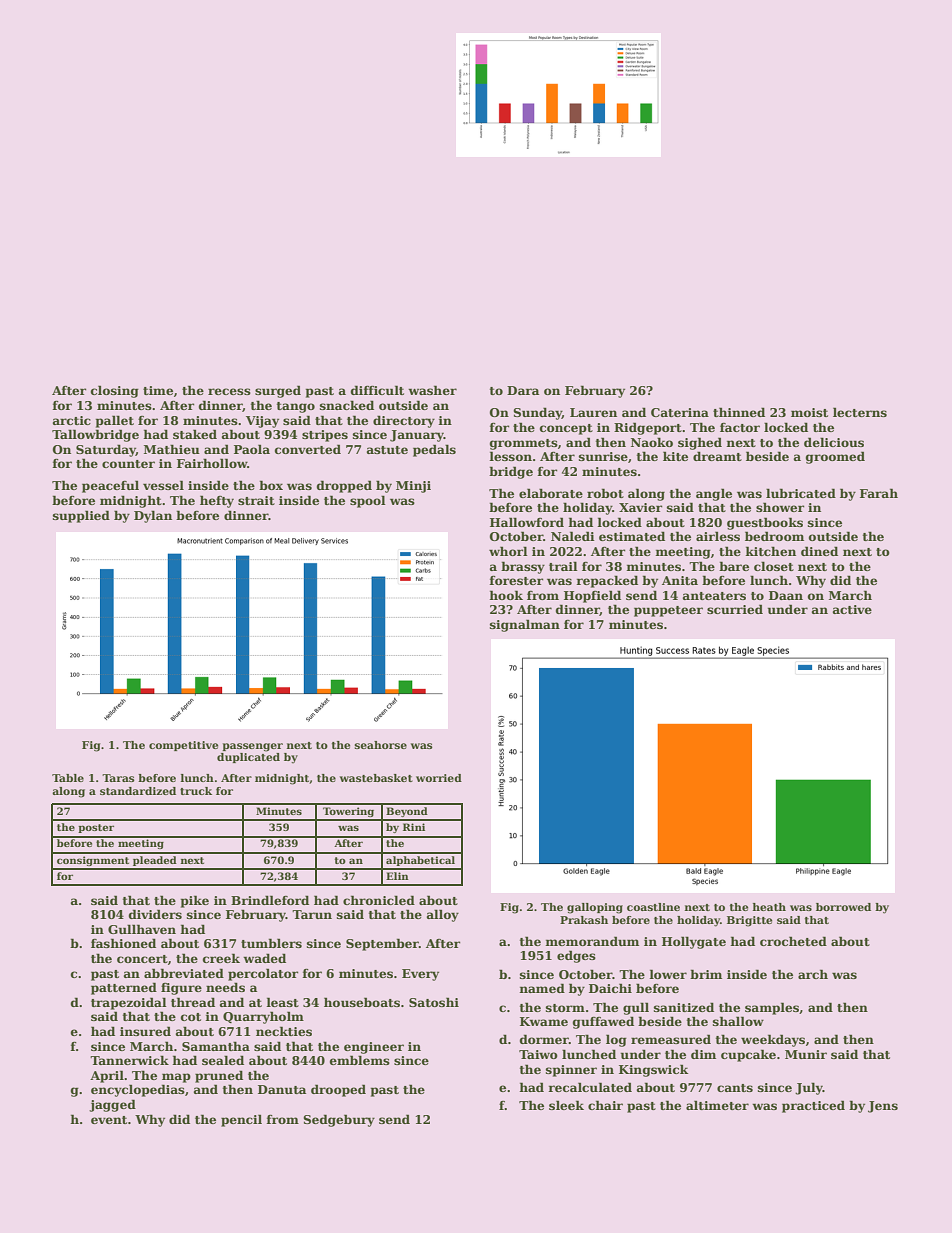 The width and height of the screenshot is (952, 1233). Describe the element at coordinates (793, 941) in the screenshot. I see `crocheted` at that location.
